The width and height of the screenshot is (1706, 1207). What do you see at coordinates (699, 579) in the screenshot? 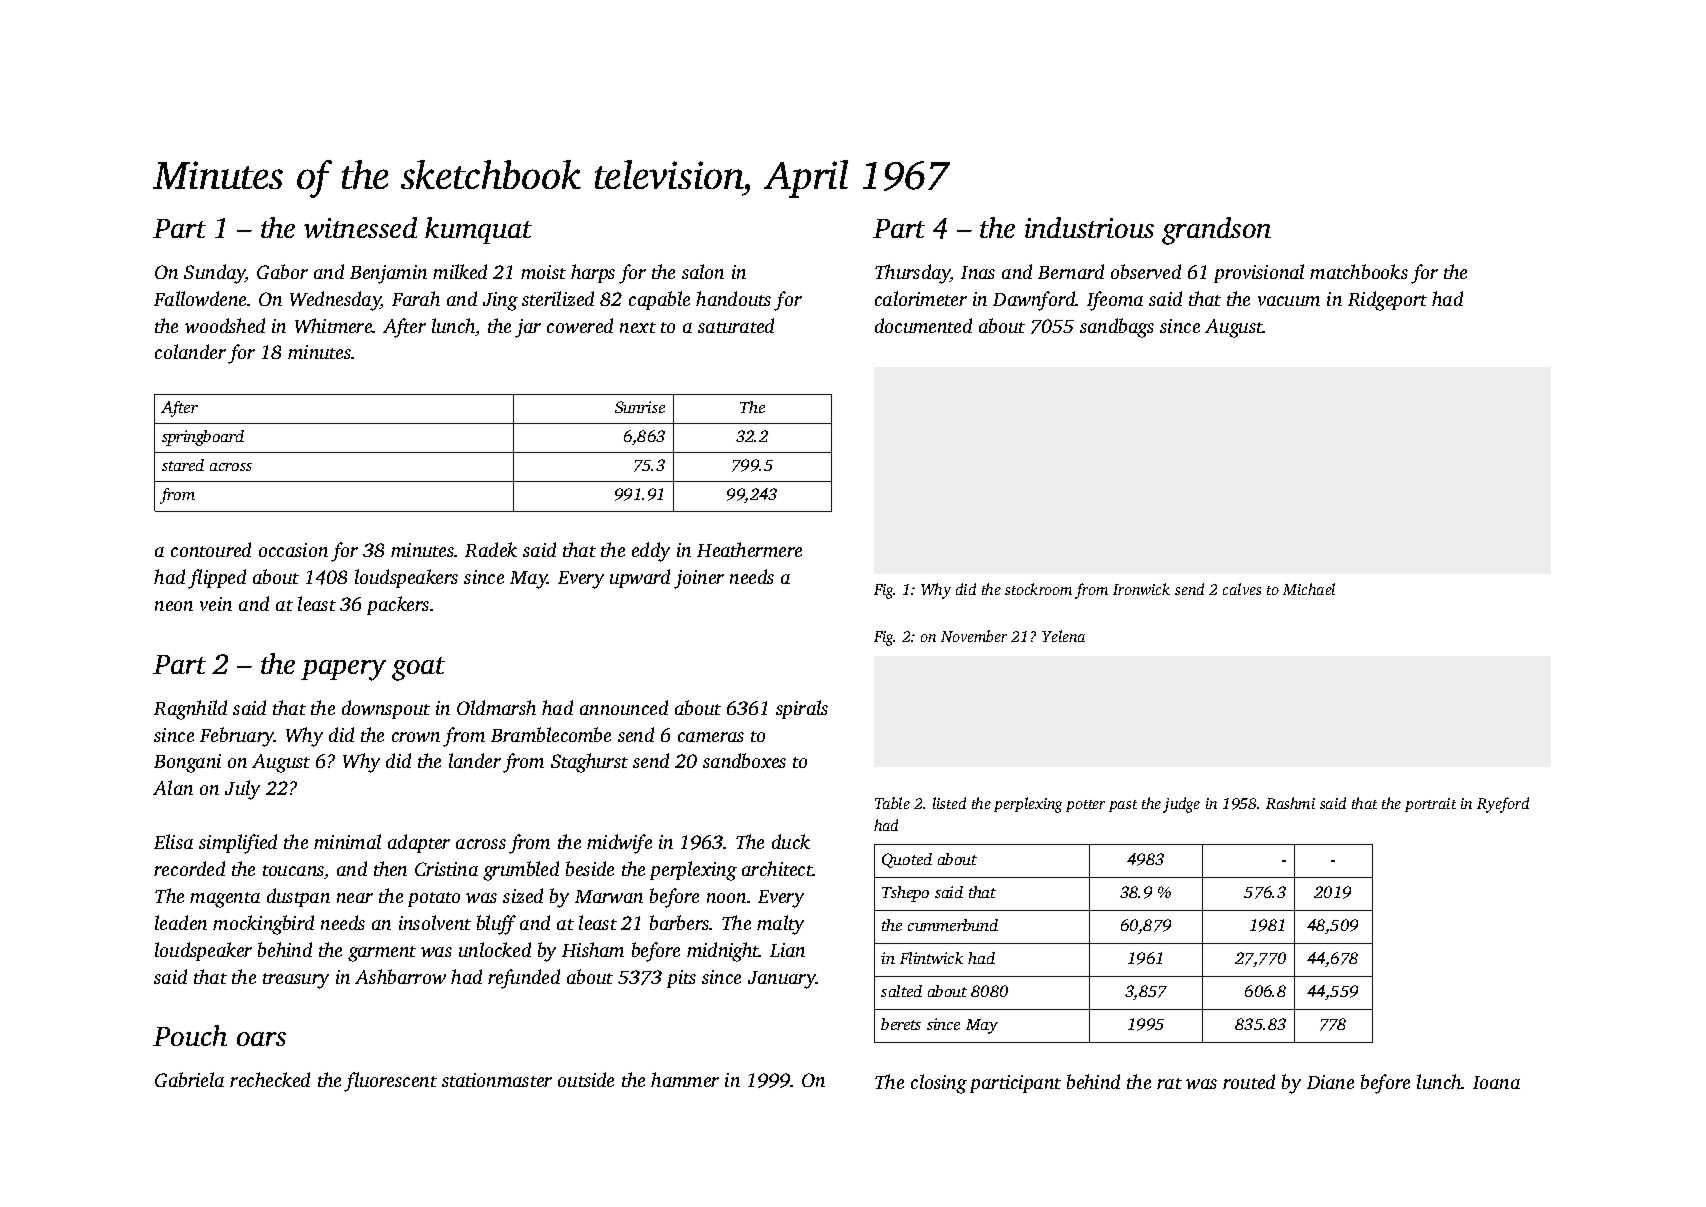
I see `joiner` at bounding box center [699, 579].
